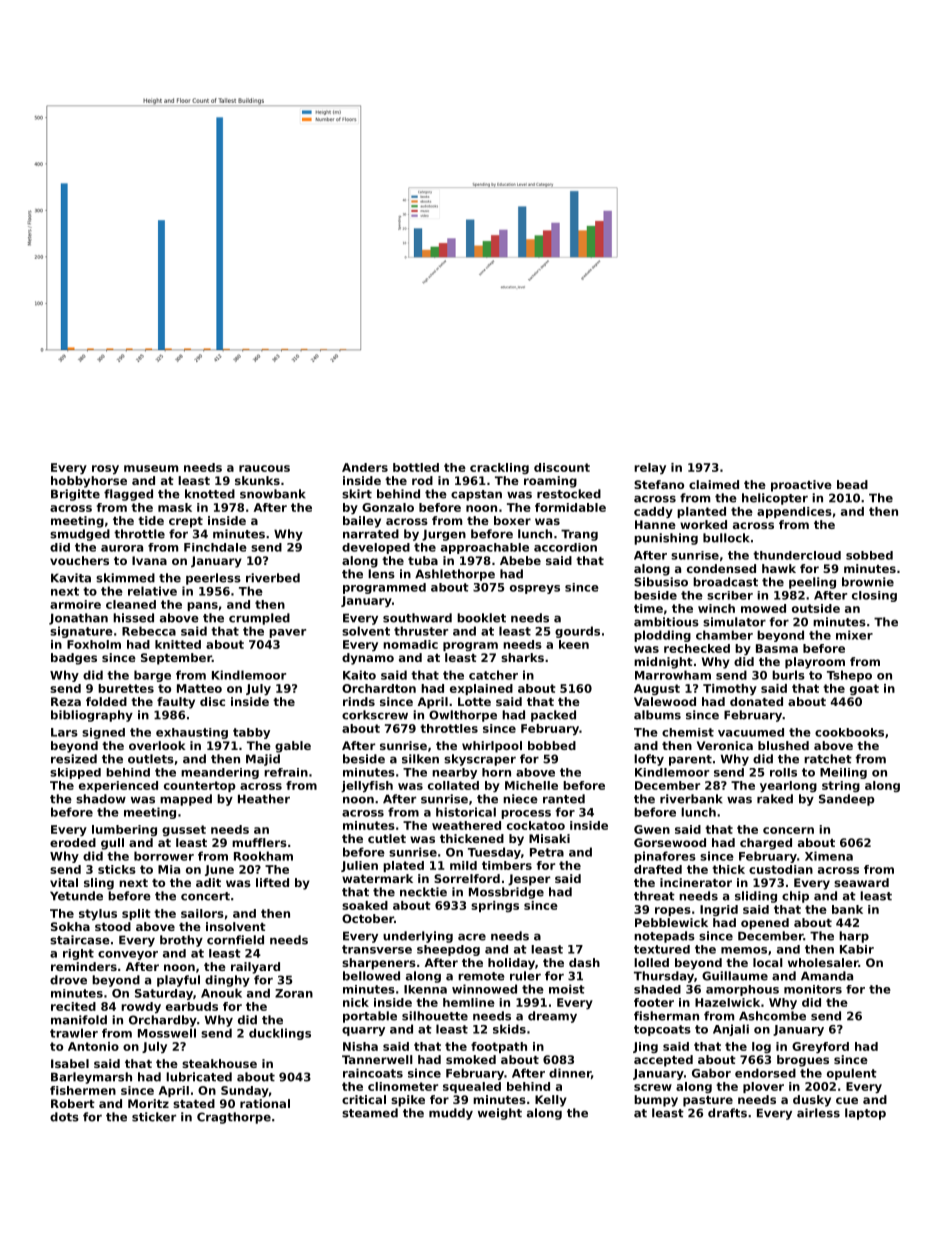 This screenshot has width=952, height=1233. I want to click on ratchet, so click(828, 759).
